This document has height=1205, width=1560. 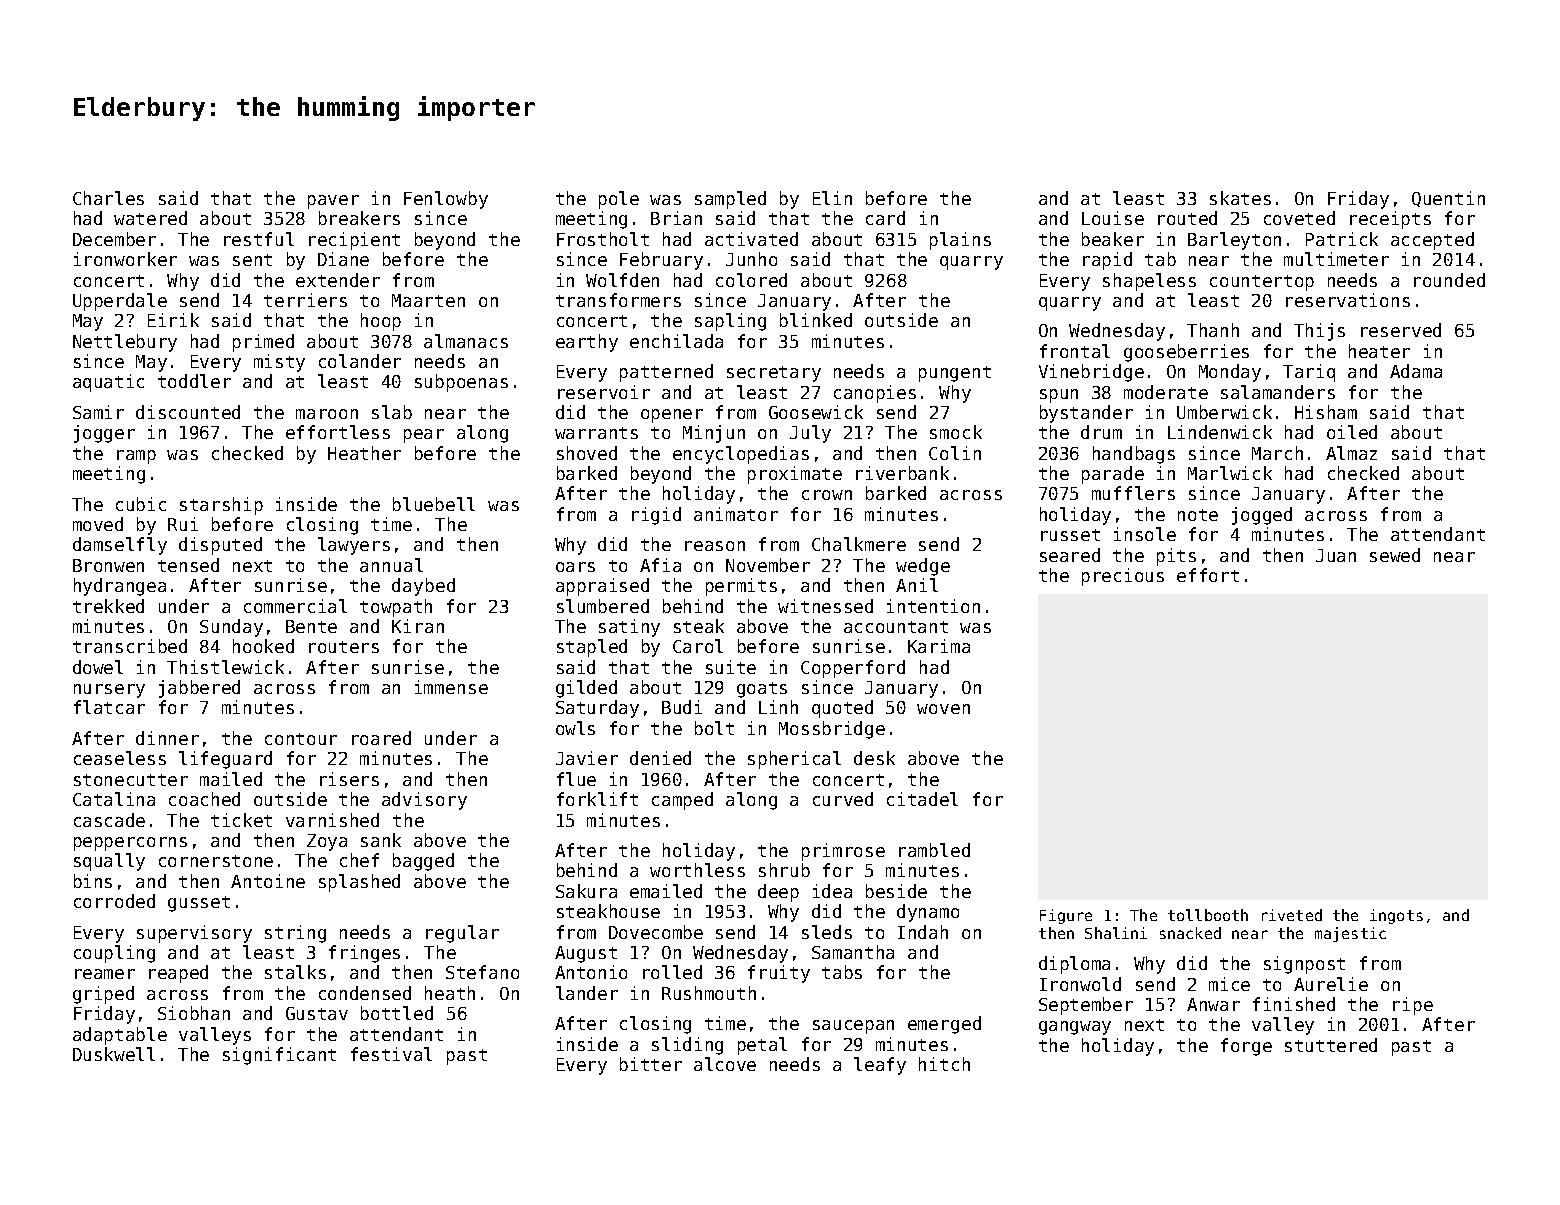 What do you see at coordinates (1395, 555) in the document?
I see `sewed` at bounding box center [1395, 555].
